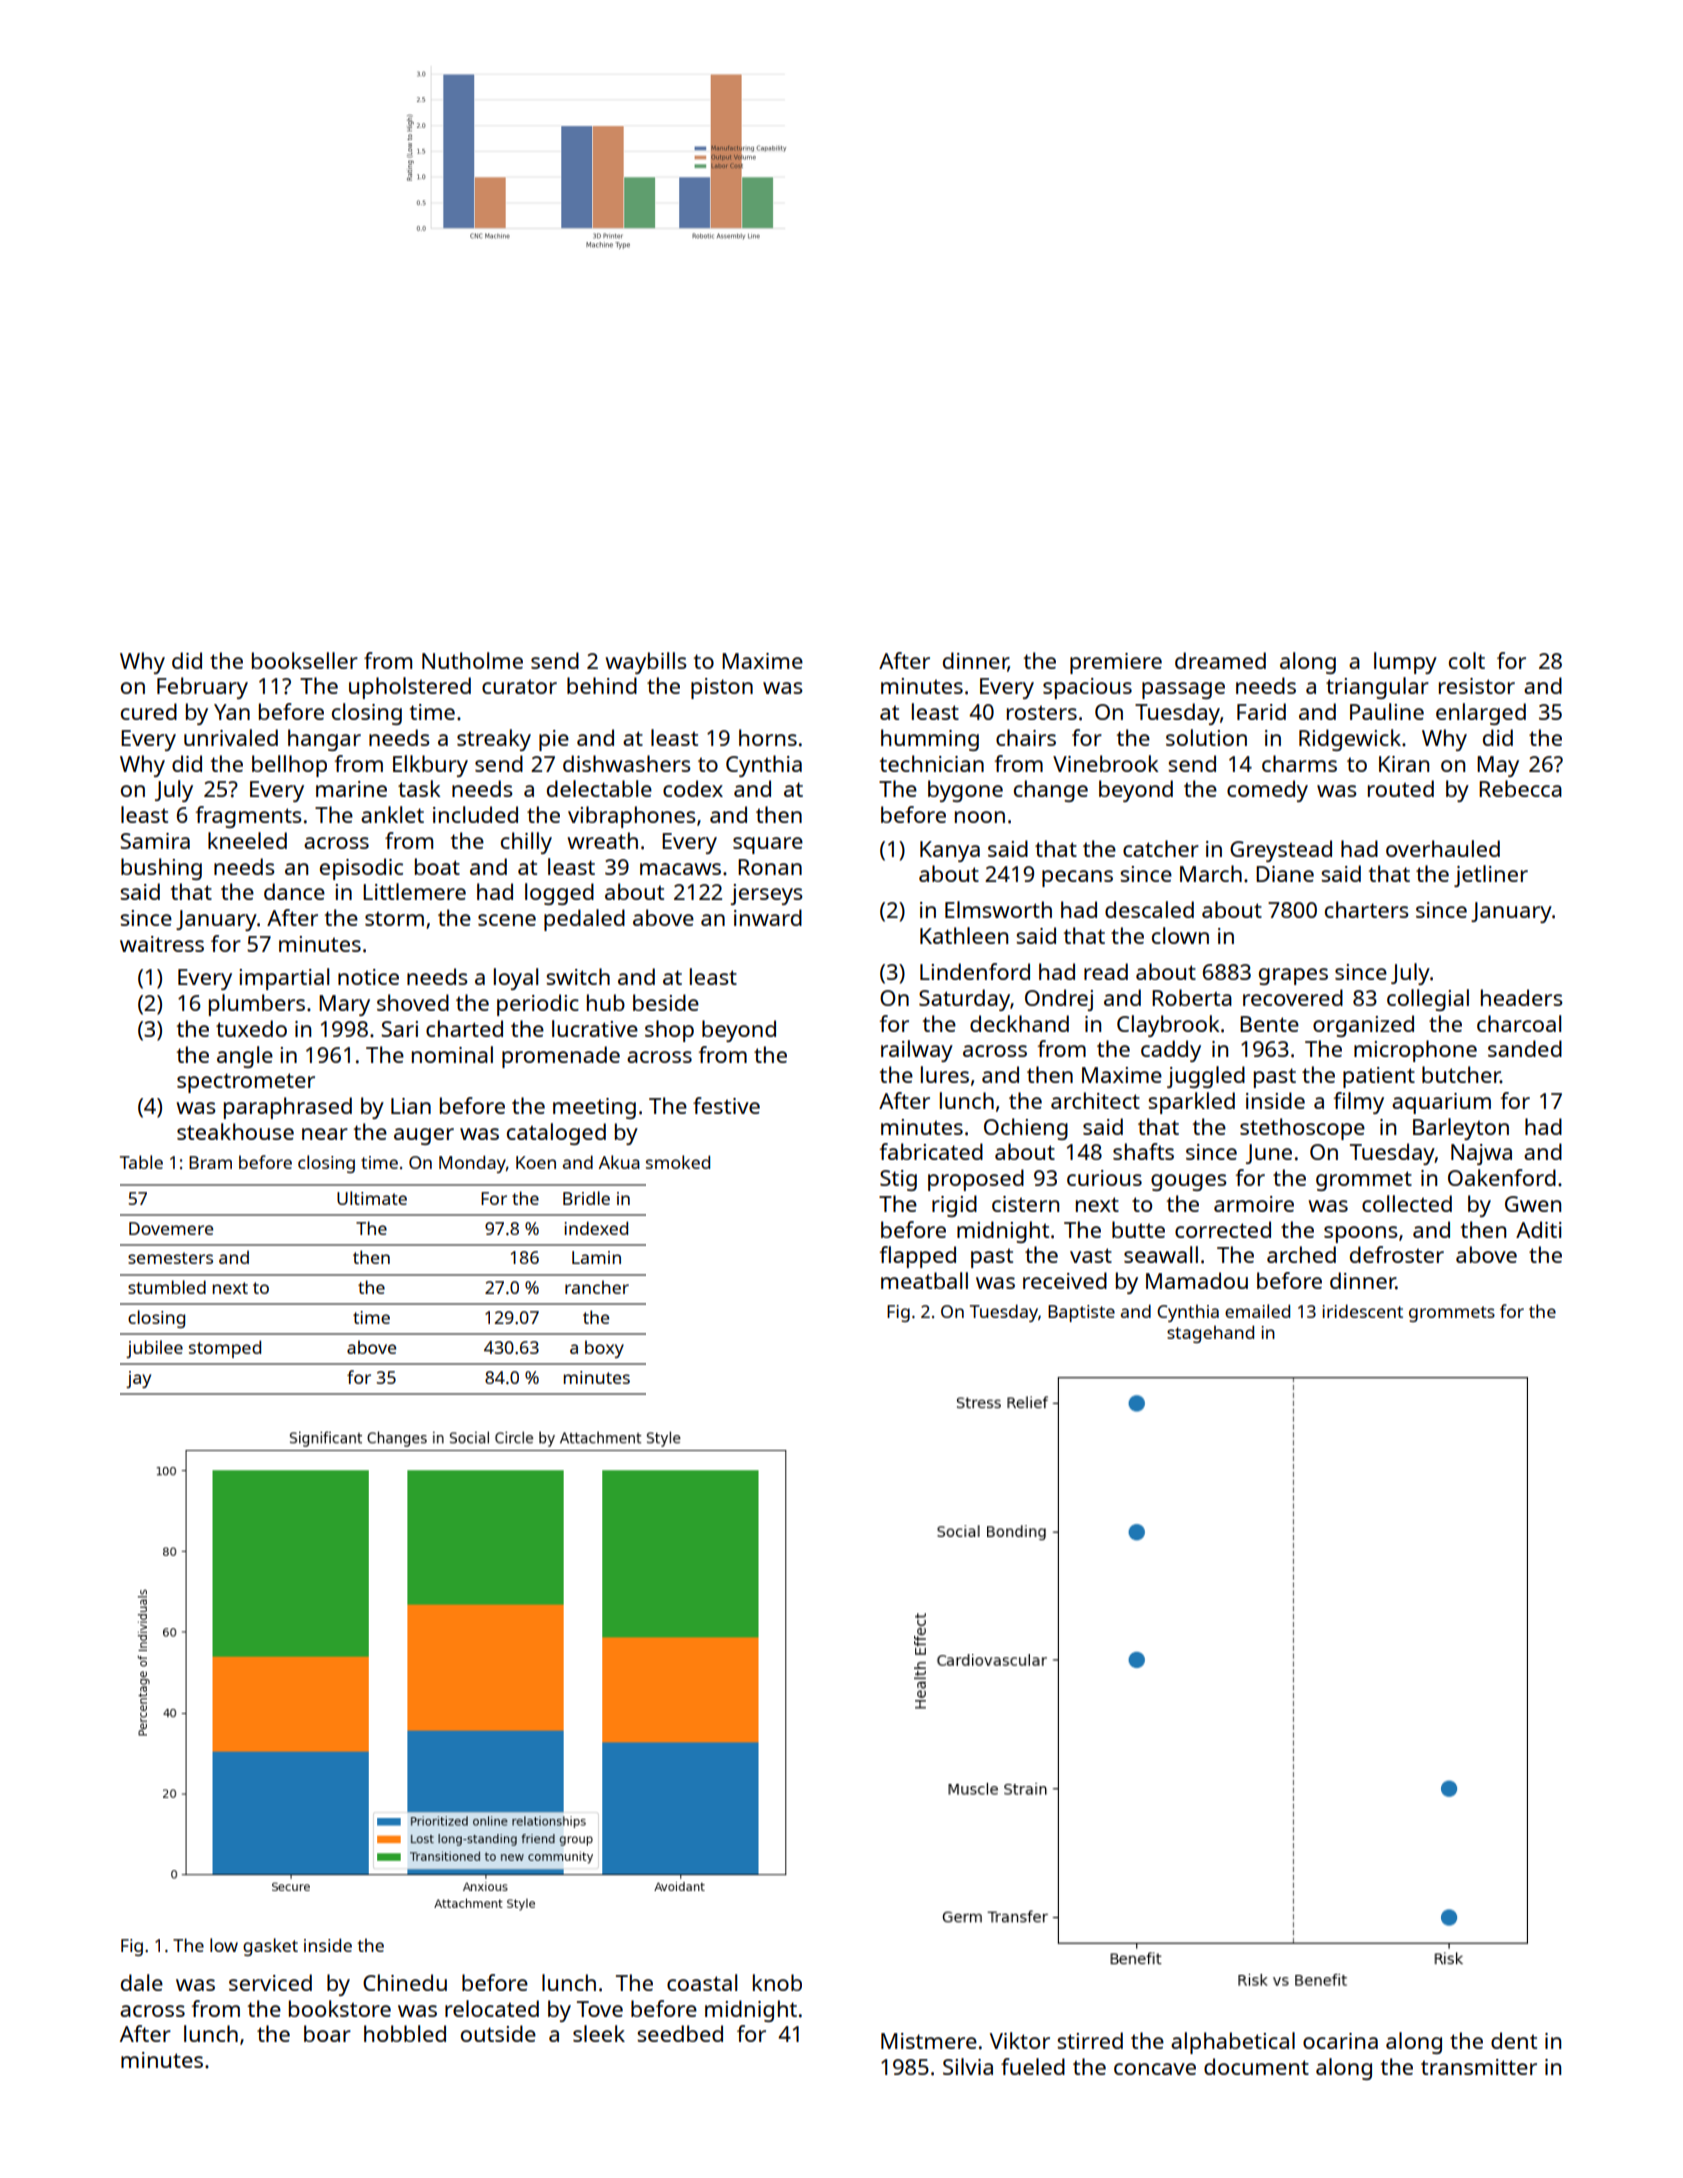 This image has height=2178, width=1683. What do you see at coordinates (492, 2008) in the image?
I see `relocated` at bounding box center [492, 2008].
